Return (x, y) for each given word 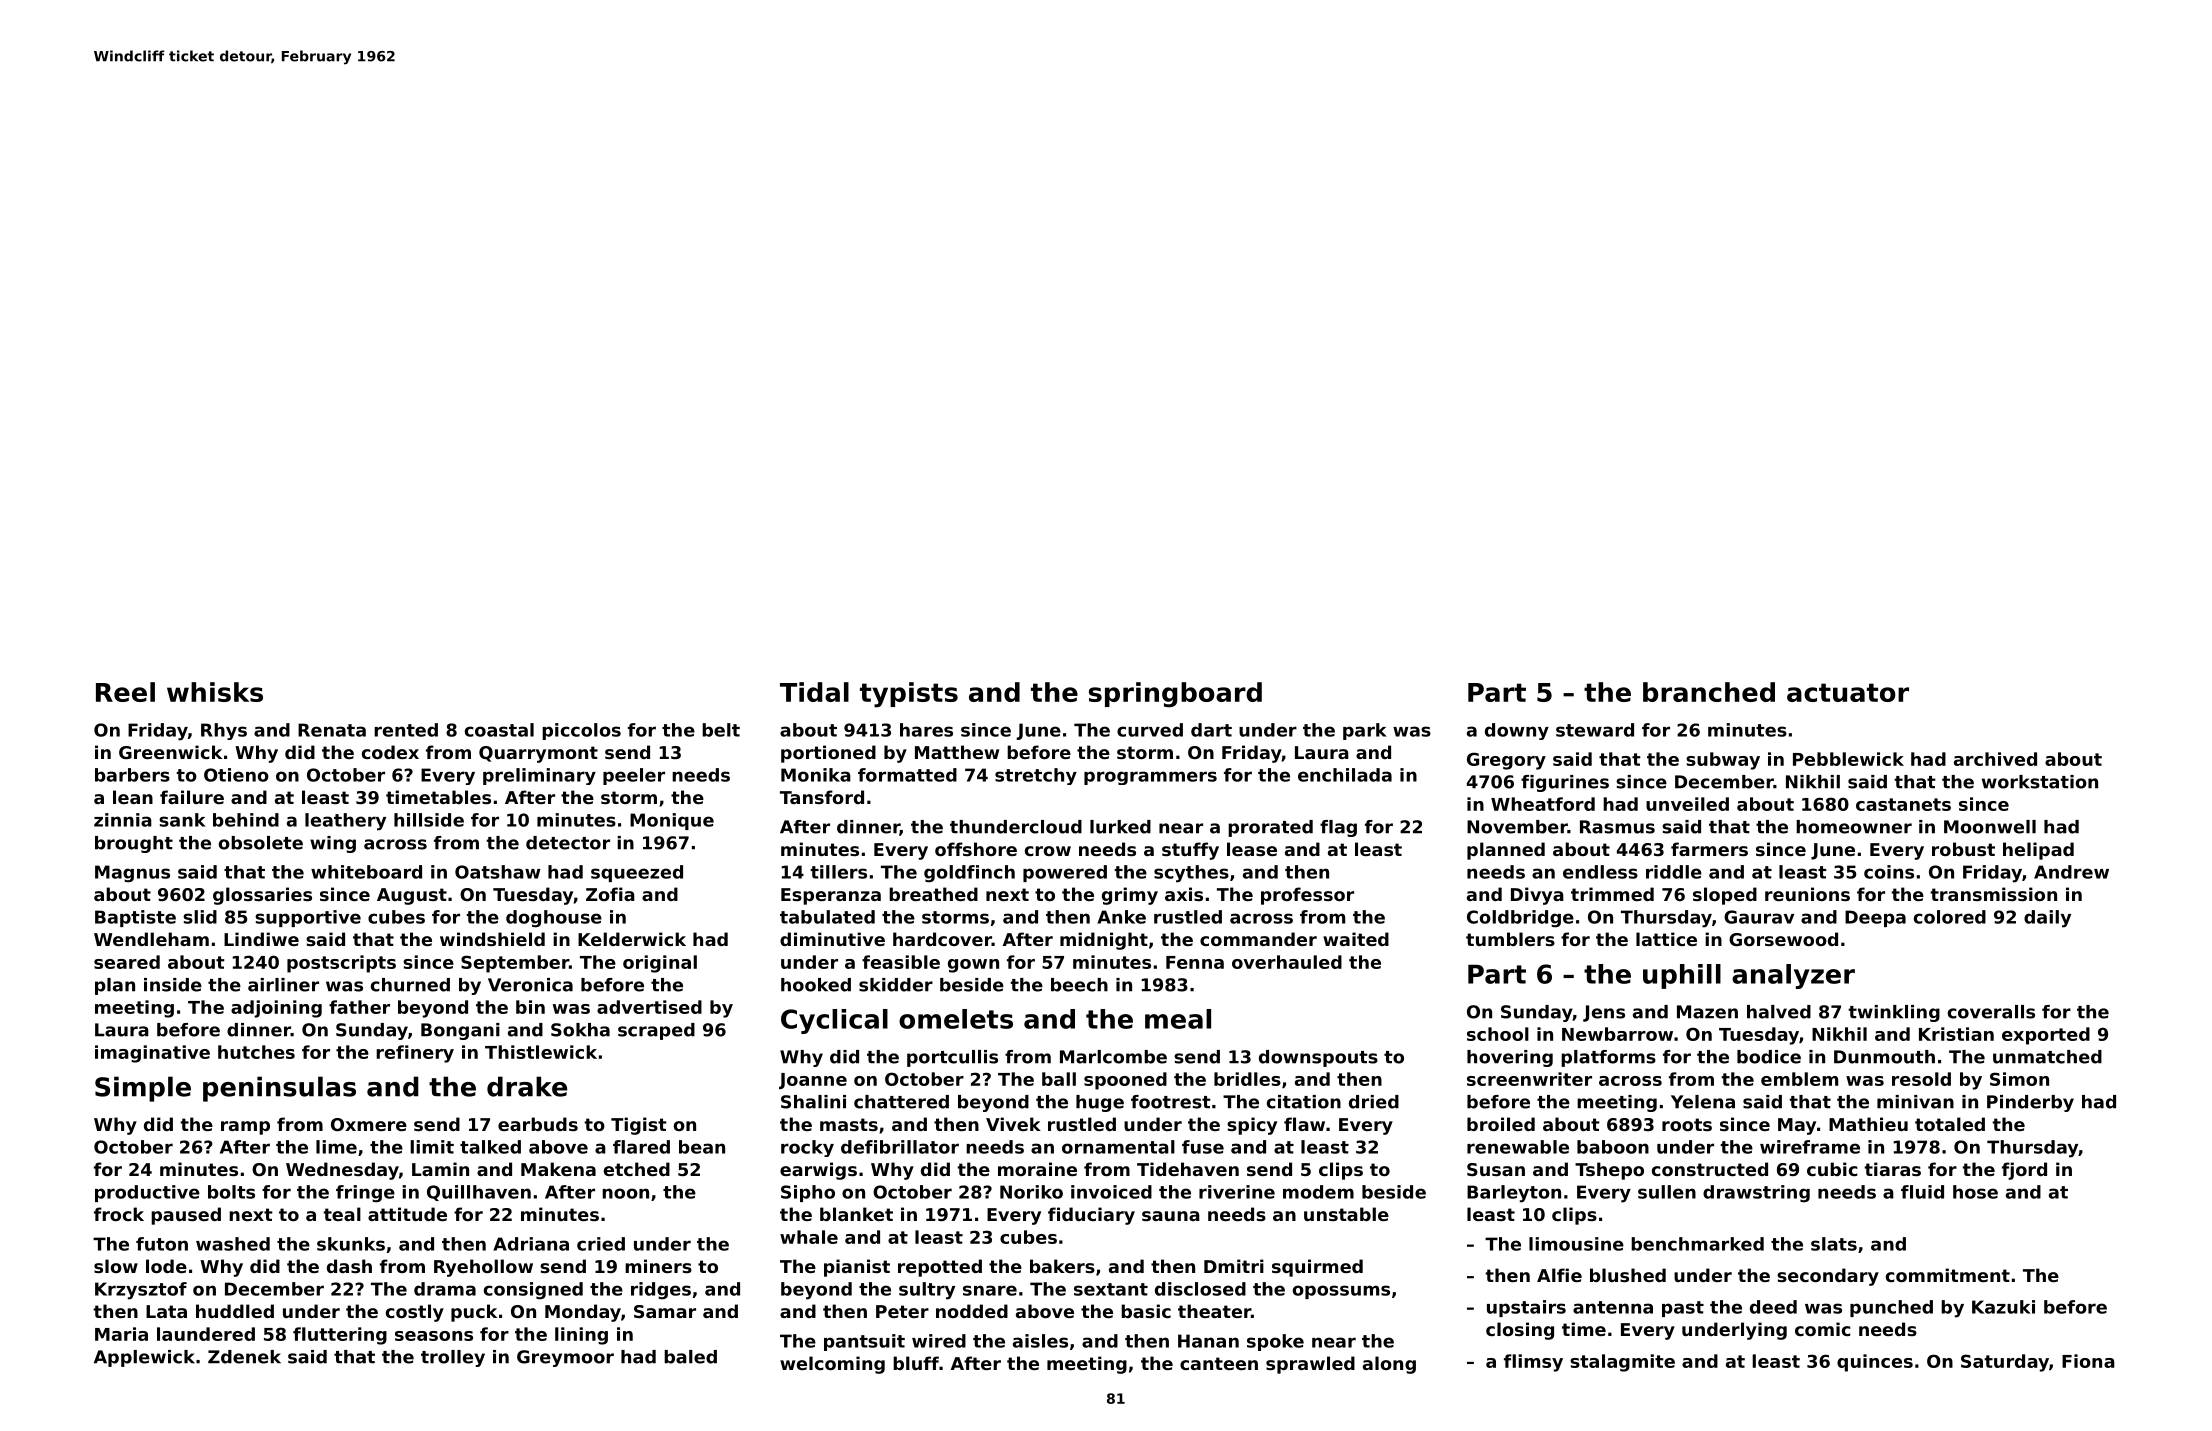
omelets (956, 1019)
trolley (453, 1358)
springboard (1175, 695)
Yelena (1703, 1102)
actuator (1848, 692)
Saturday (2005, 1363)
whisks (215, 692)
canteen (1219, 1363)
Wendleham (151, 939)
